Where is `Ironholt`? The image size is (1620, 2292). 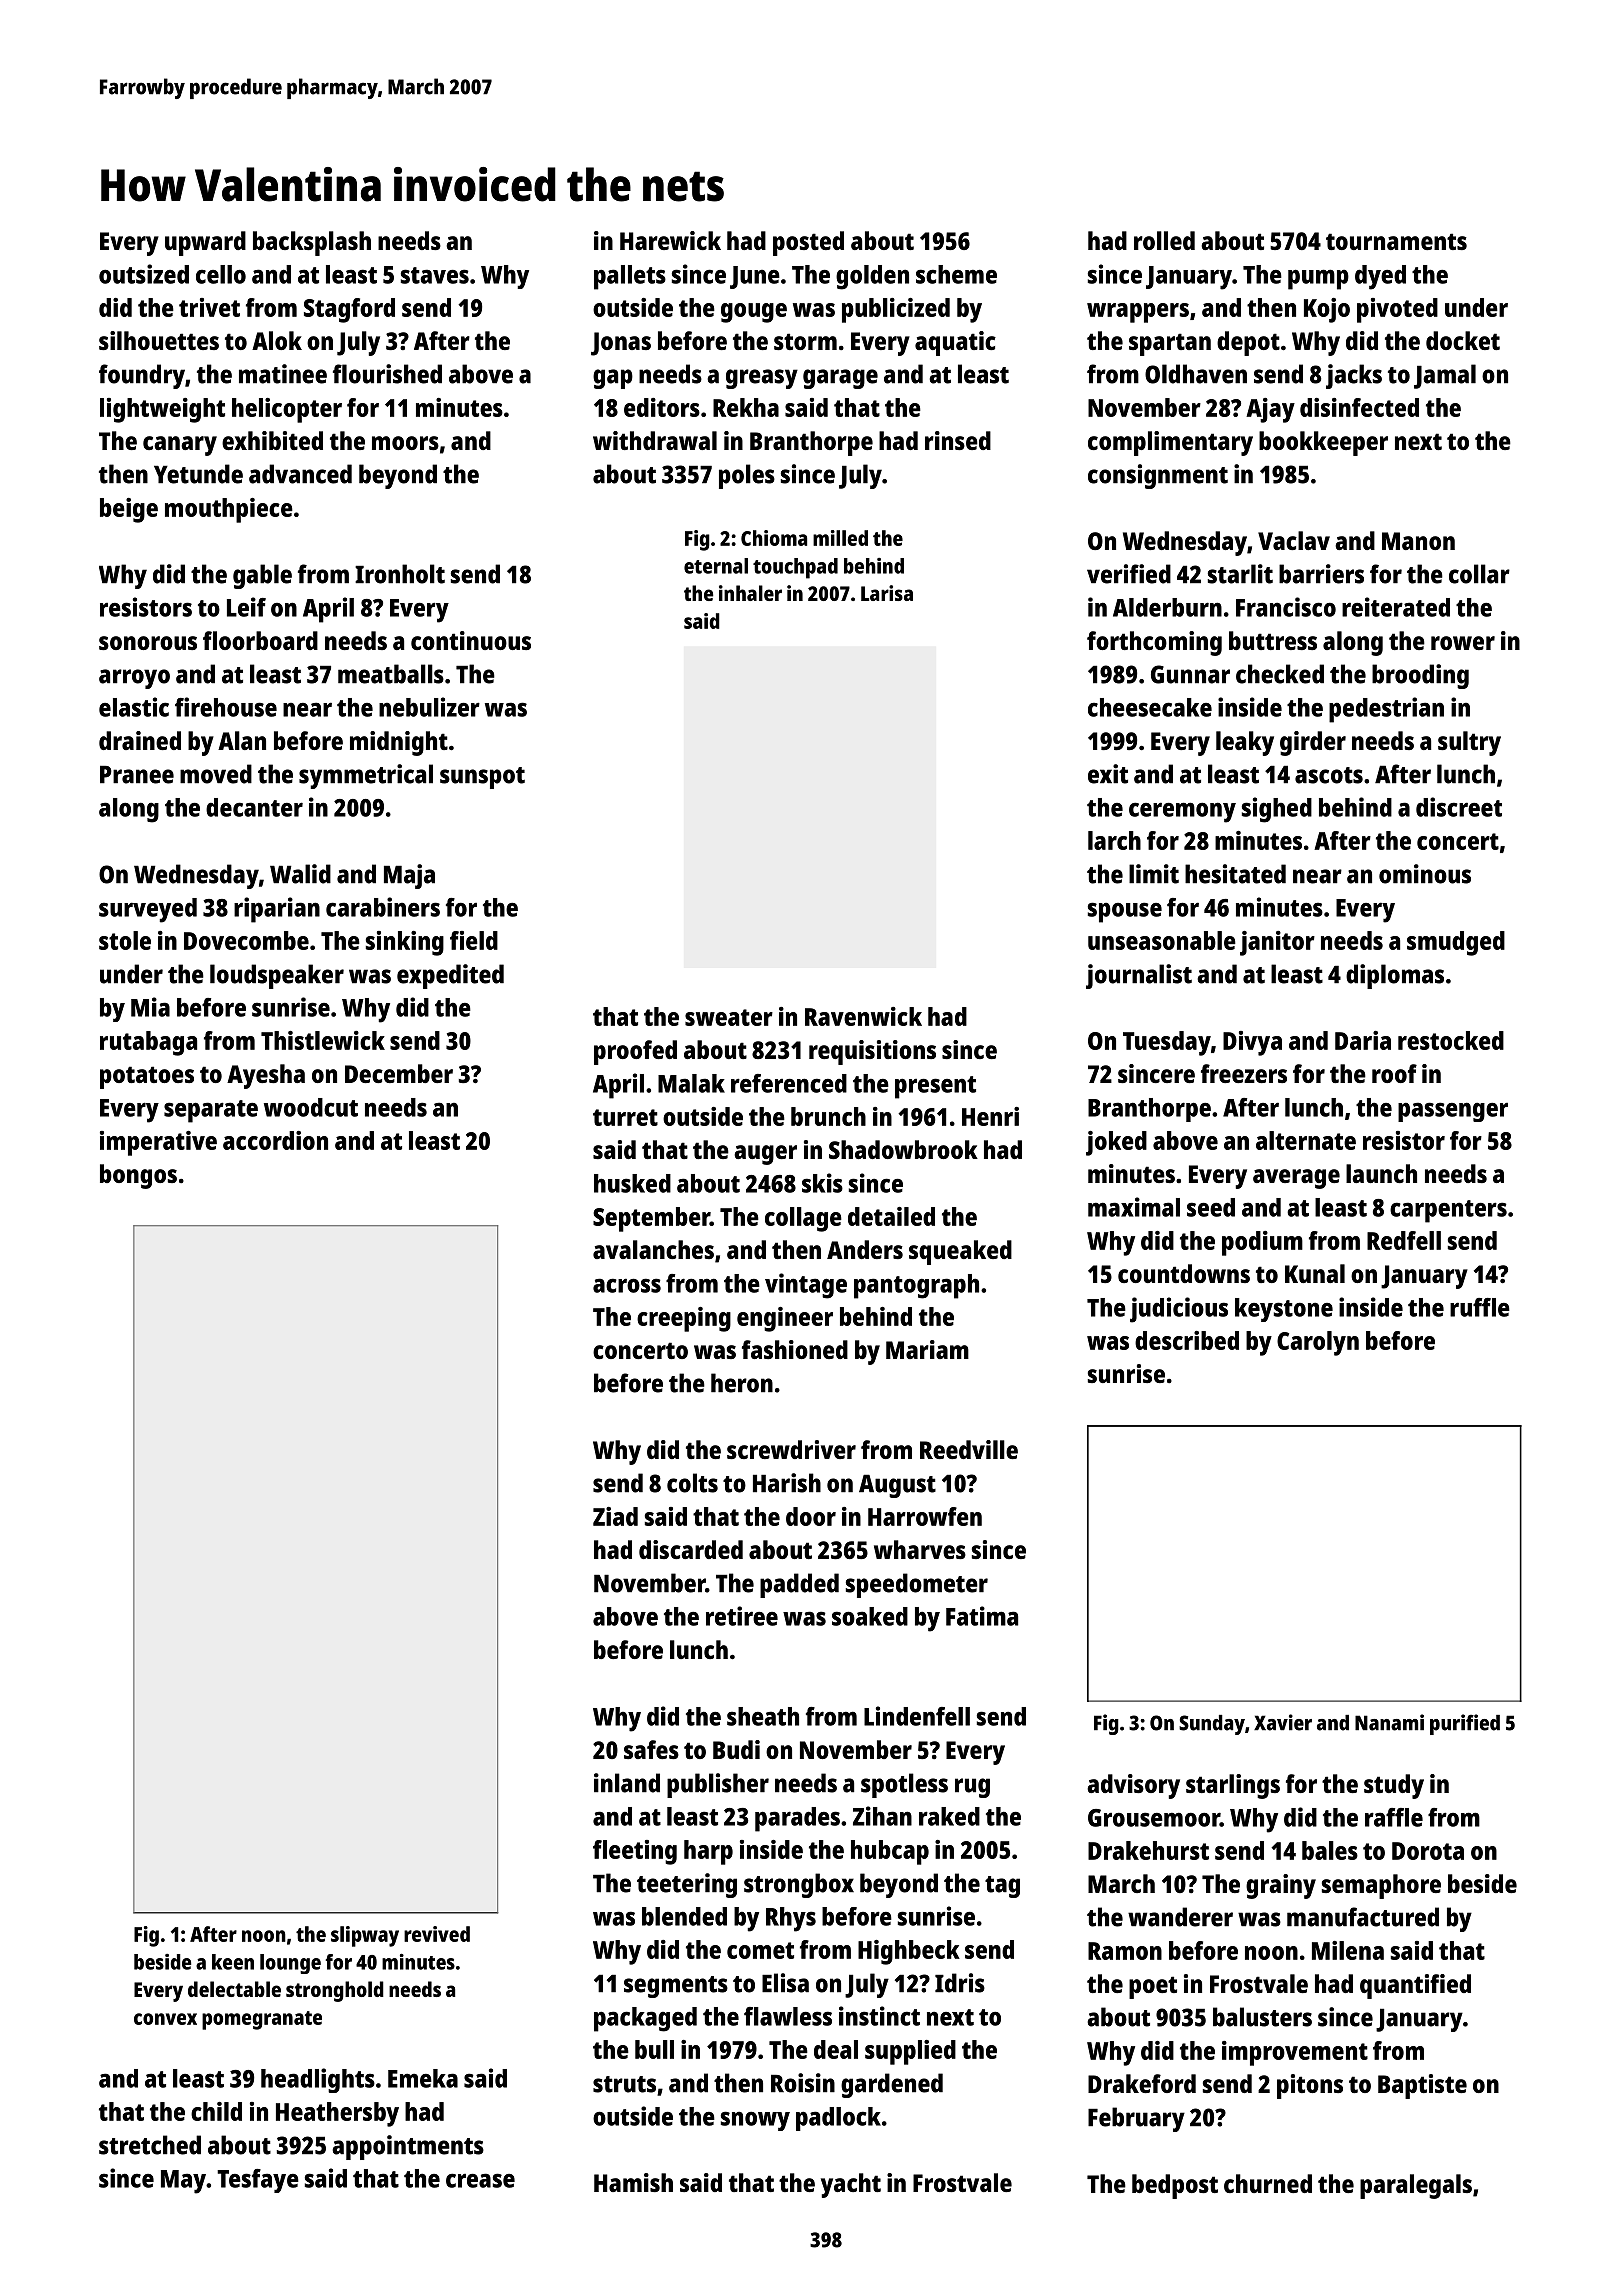 Ironholt is located at coordinates (400, 574).
